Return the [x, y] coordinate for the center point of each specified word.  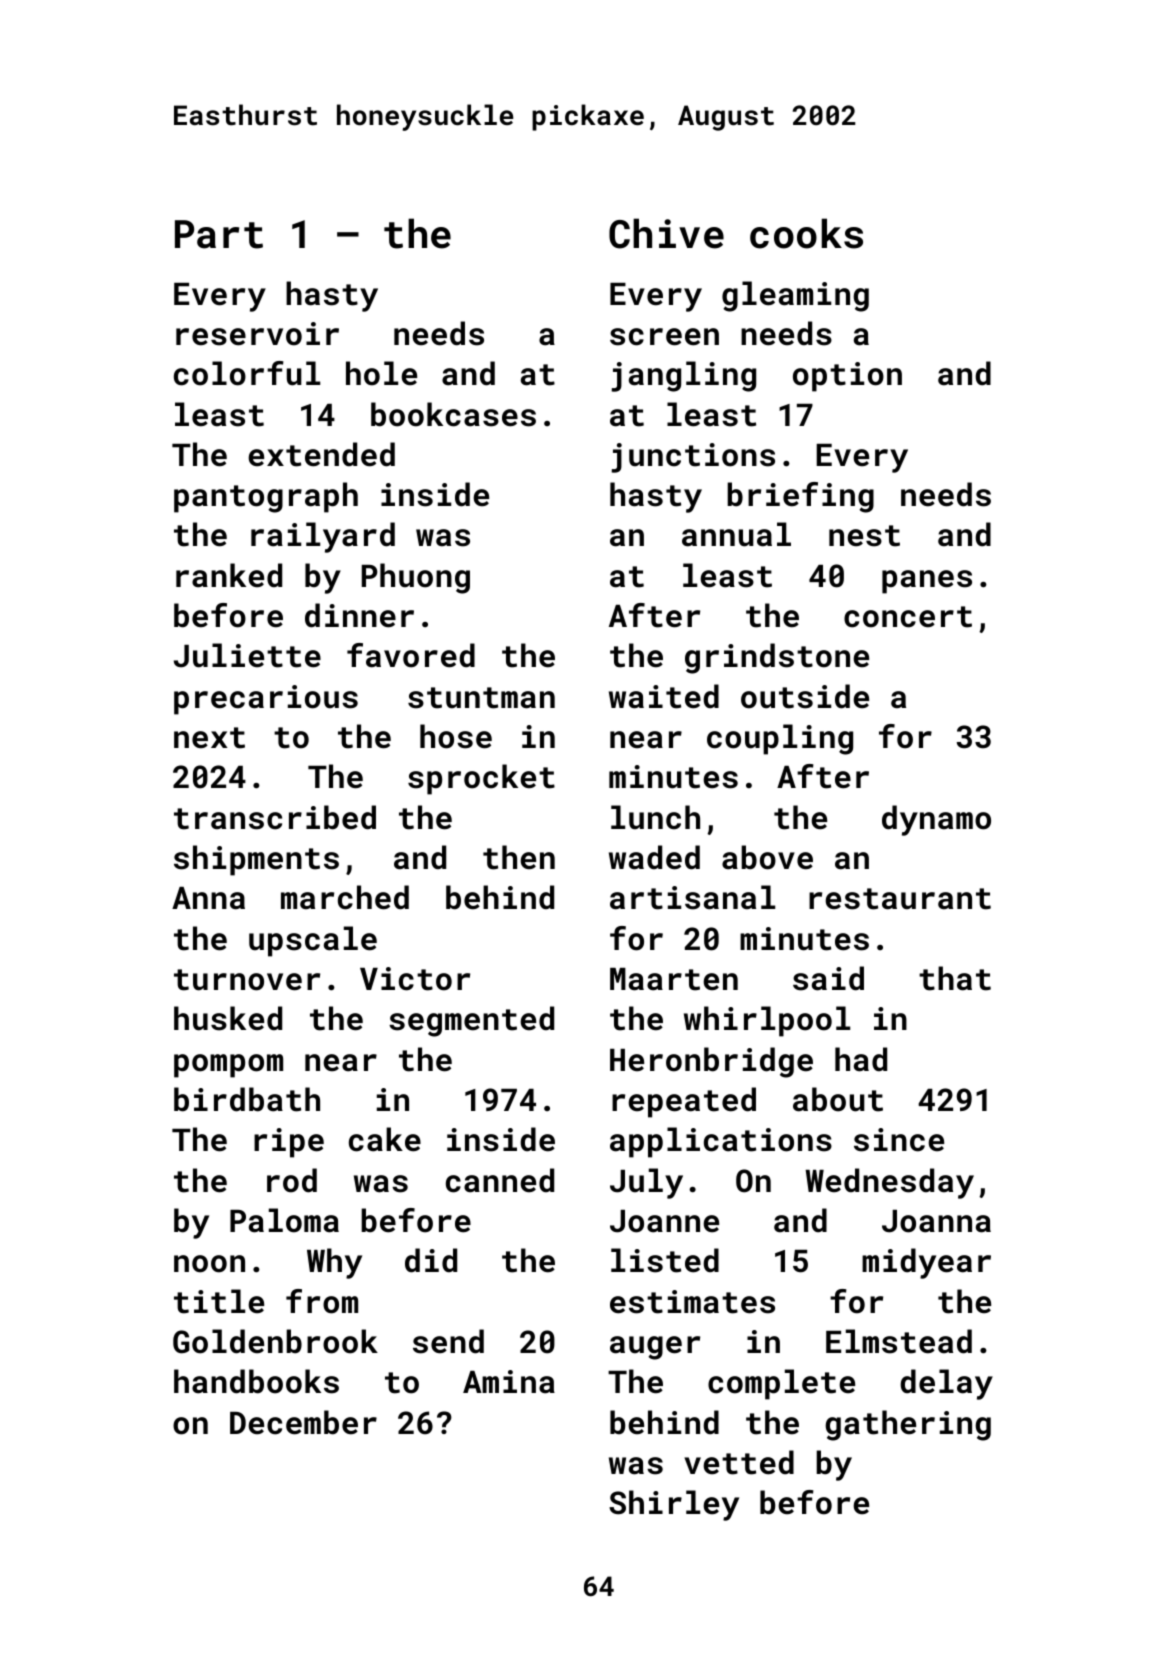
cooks [806, 233]
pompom [228, 1066]
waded [654, 857]
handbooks [256, 1381]
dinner [359, 615]
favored [411, 655]
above [767, 857]
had [861, 1059]
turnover [247, 980]
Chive [666, 233]
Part [219, 234]
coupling [780, 739]
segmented [471, 1021]
